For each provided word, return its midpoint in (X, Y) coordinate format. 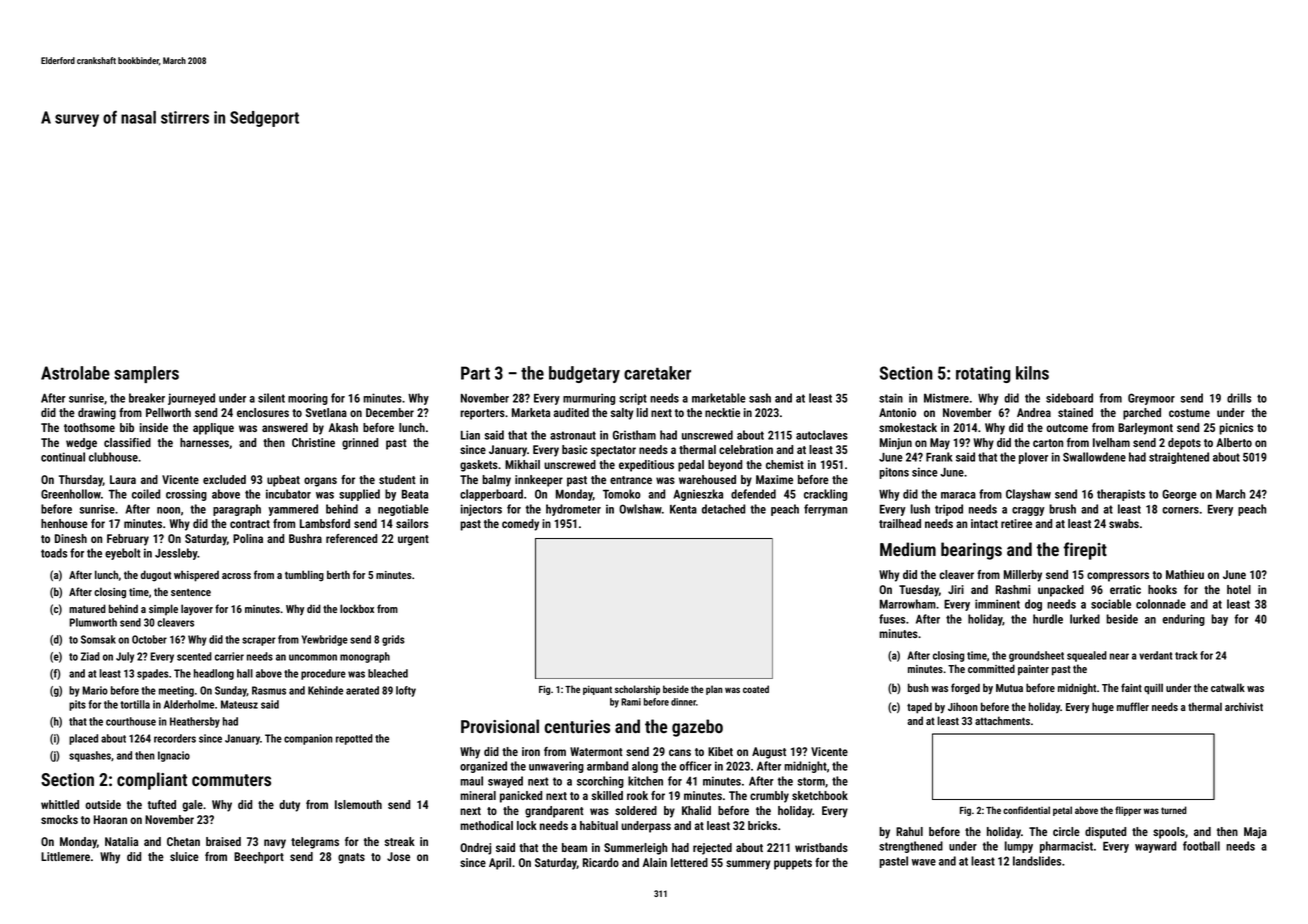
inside (154, 427)
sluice (184, 856)
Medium (908, 549)
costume (1189, 413)
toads (54, 553)
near (1119, 656)
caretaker (657, 373)
